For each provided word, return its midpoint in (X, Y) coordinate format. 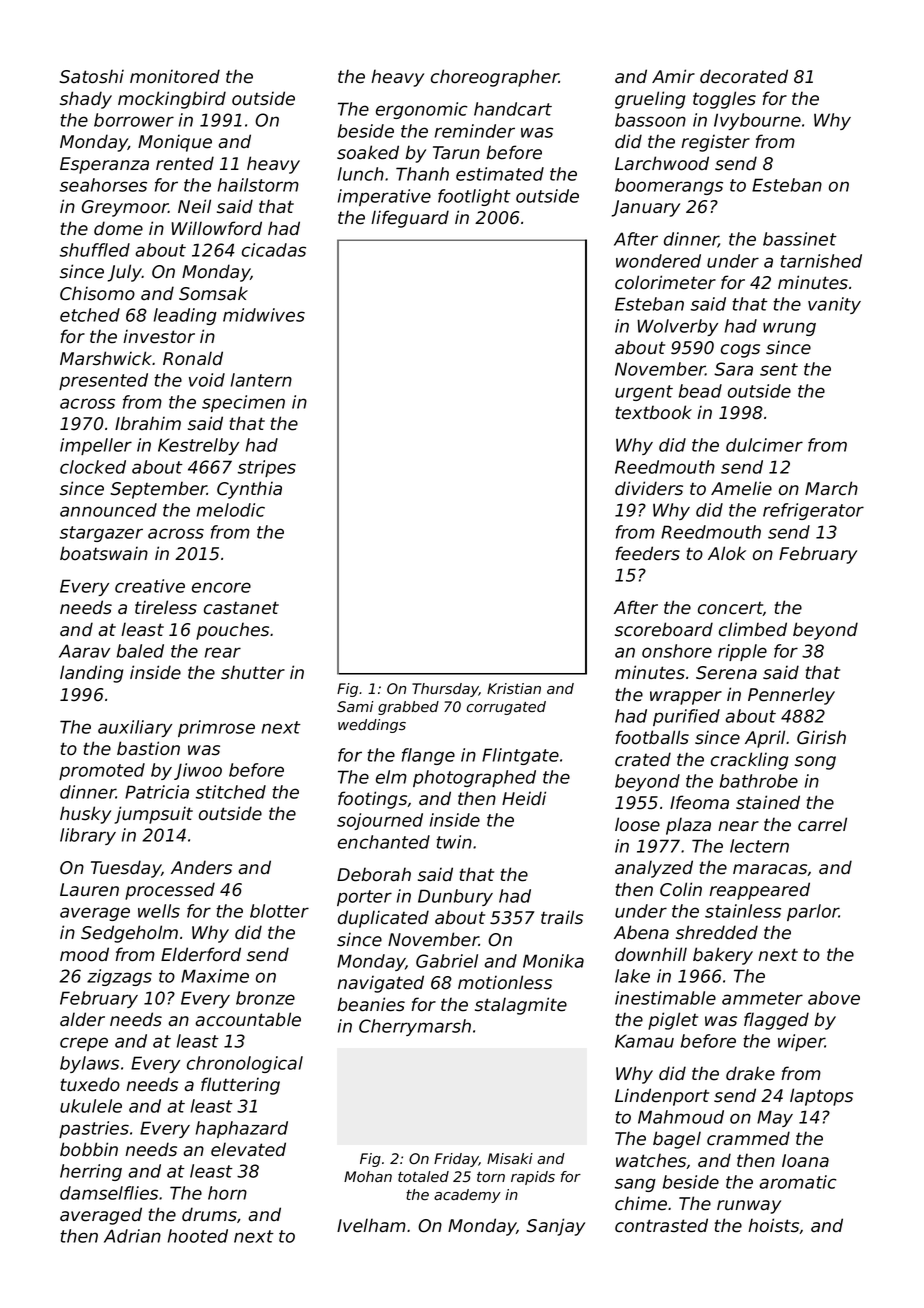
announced (108, 510)
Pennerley (791, 696)
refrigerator (813, 511)
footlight (474, 197)
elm (391, 777)
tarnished (821, 261)
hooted (198, 1236)
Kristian (514, 689)
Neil (194, 206)
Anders (201, 867)
